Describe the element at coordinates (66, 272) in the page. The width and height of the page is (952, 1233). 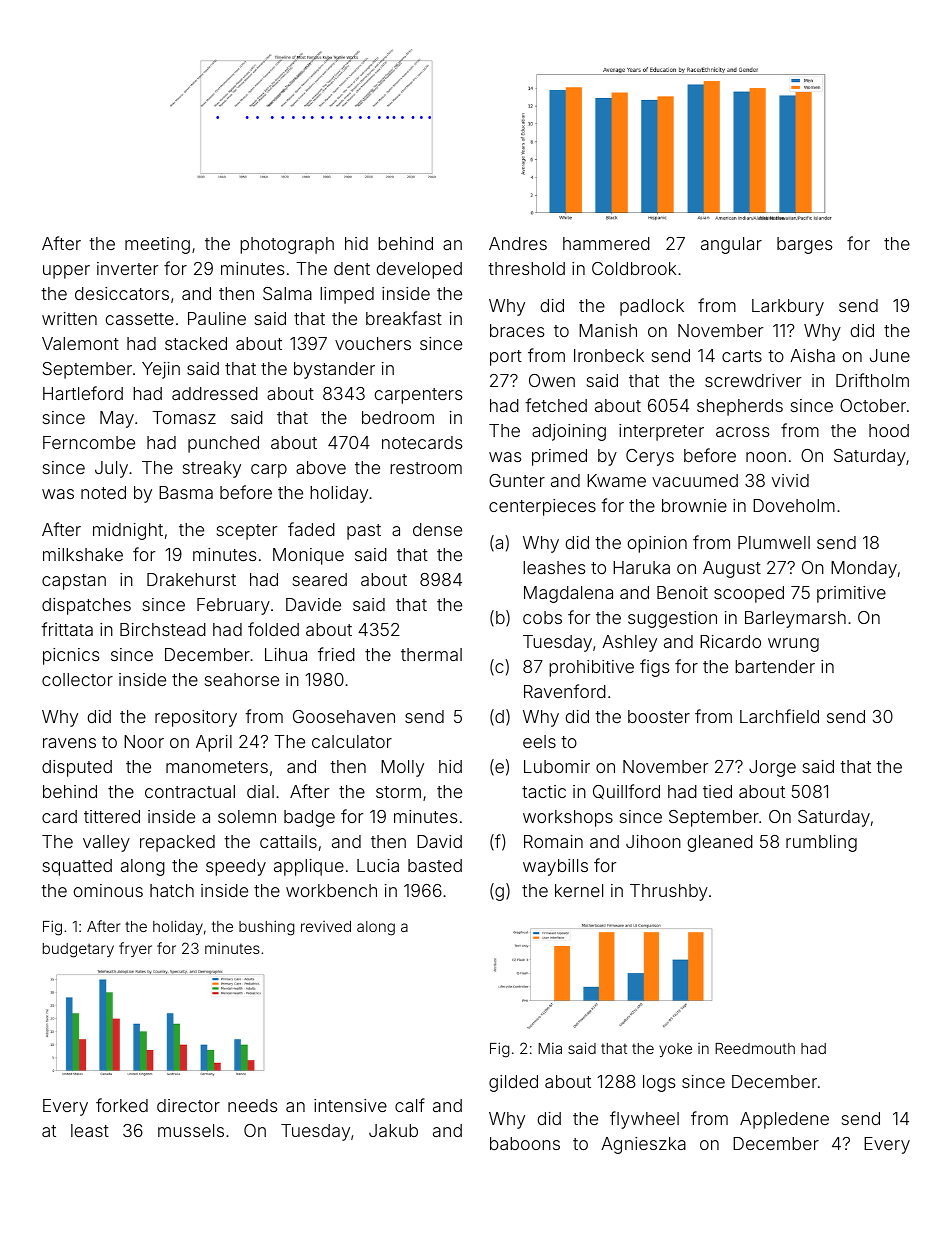
I see `upper` at that location.
